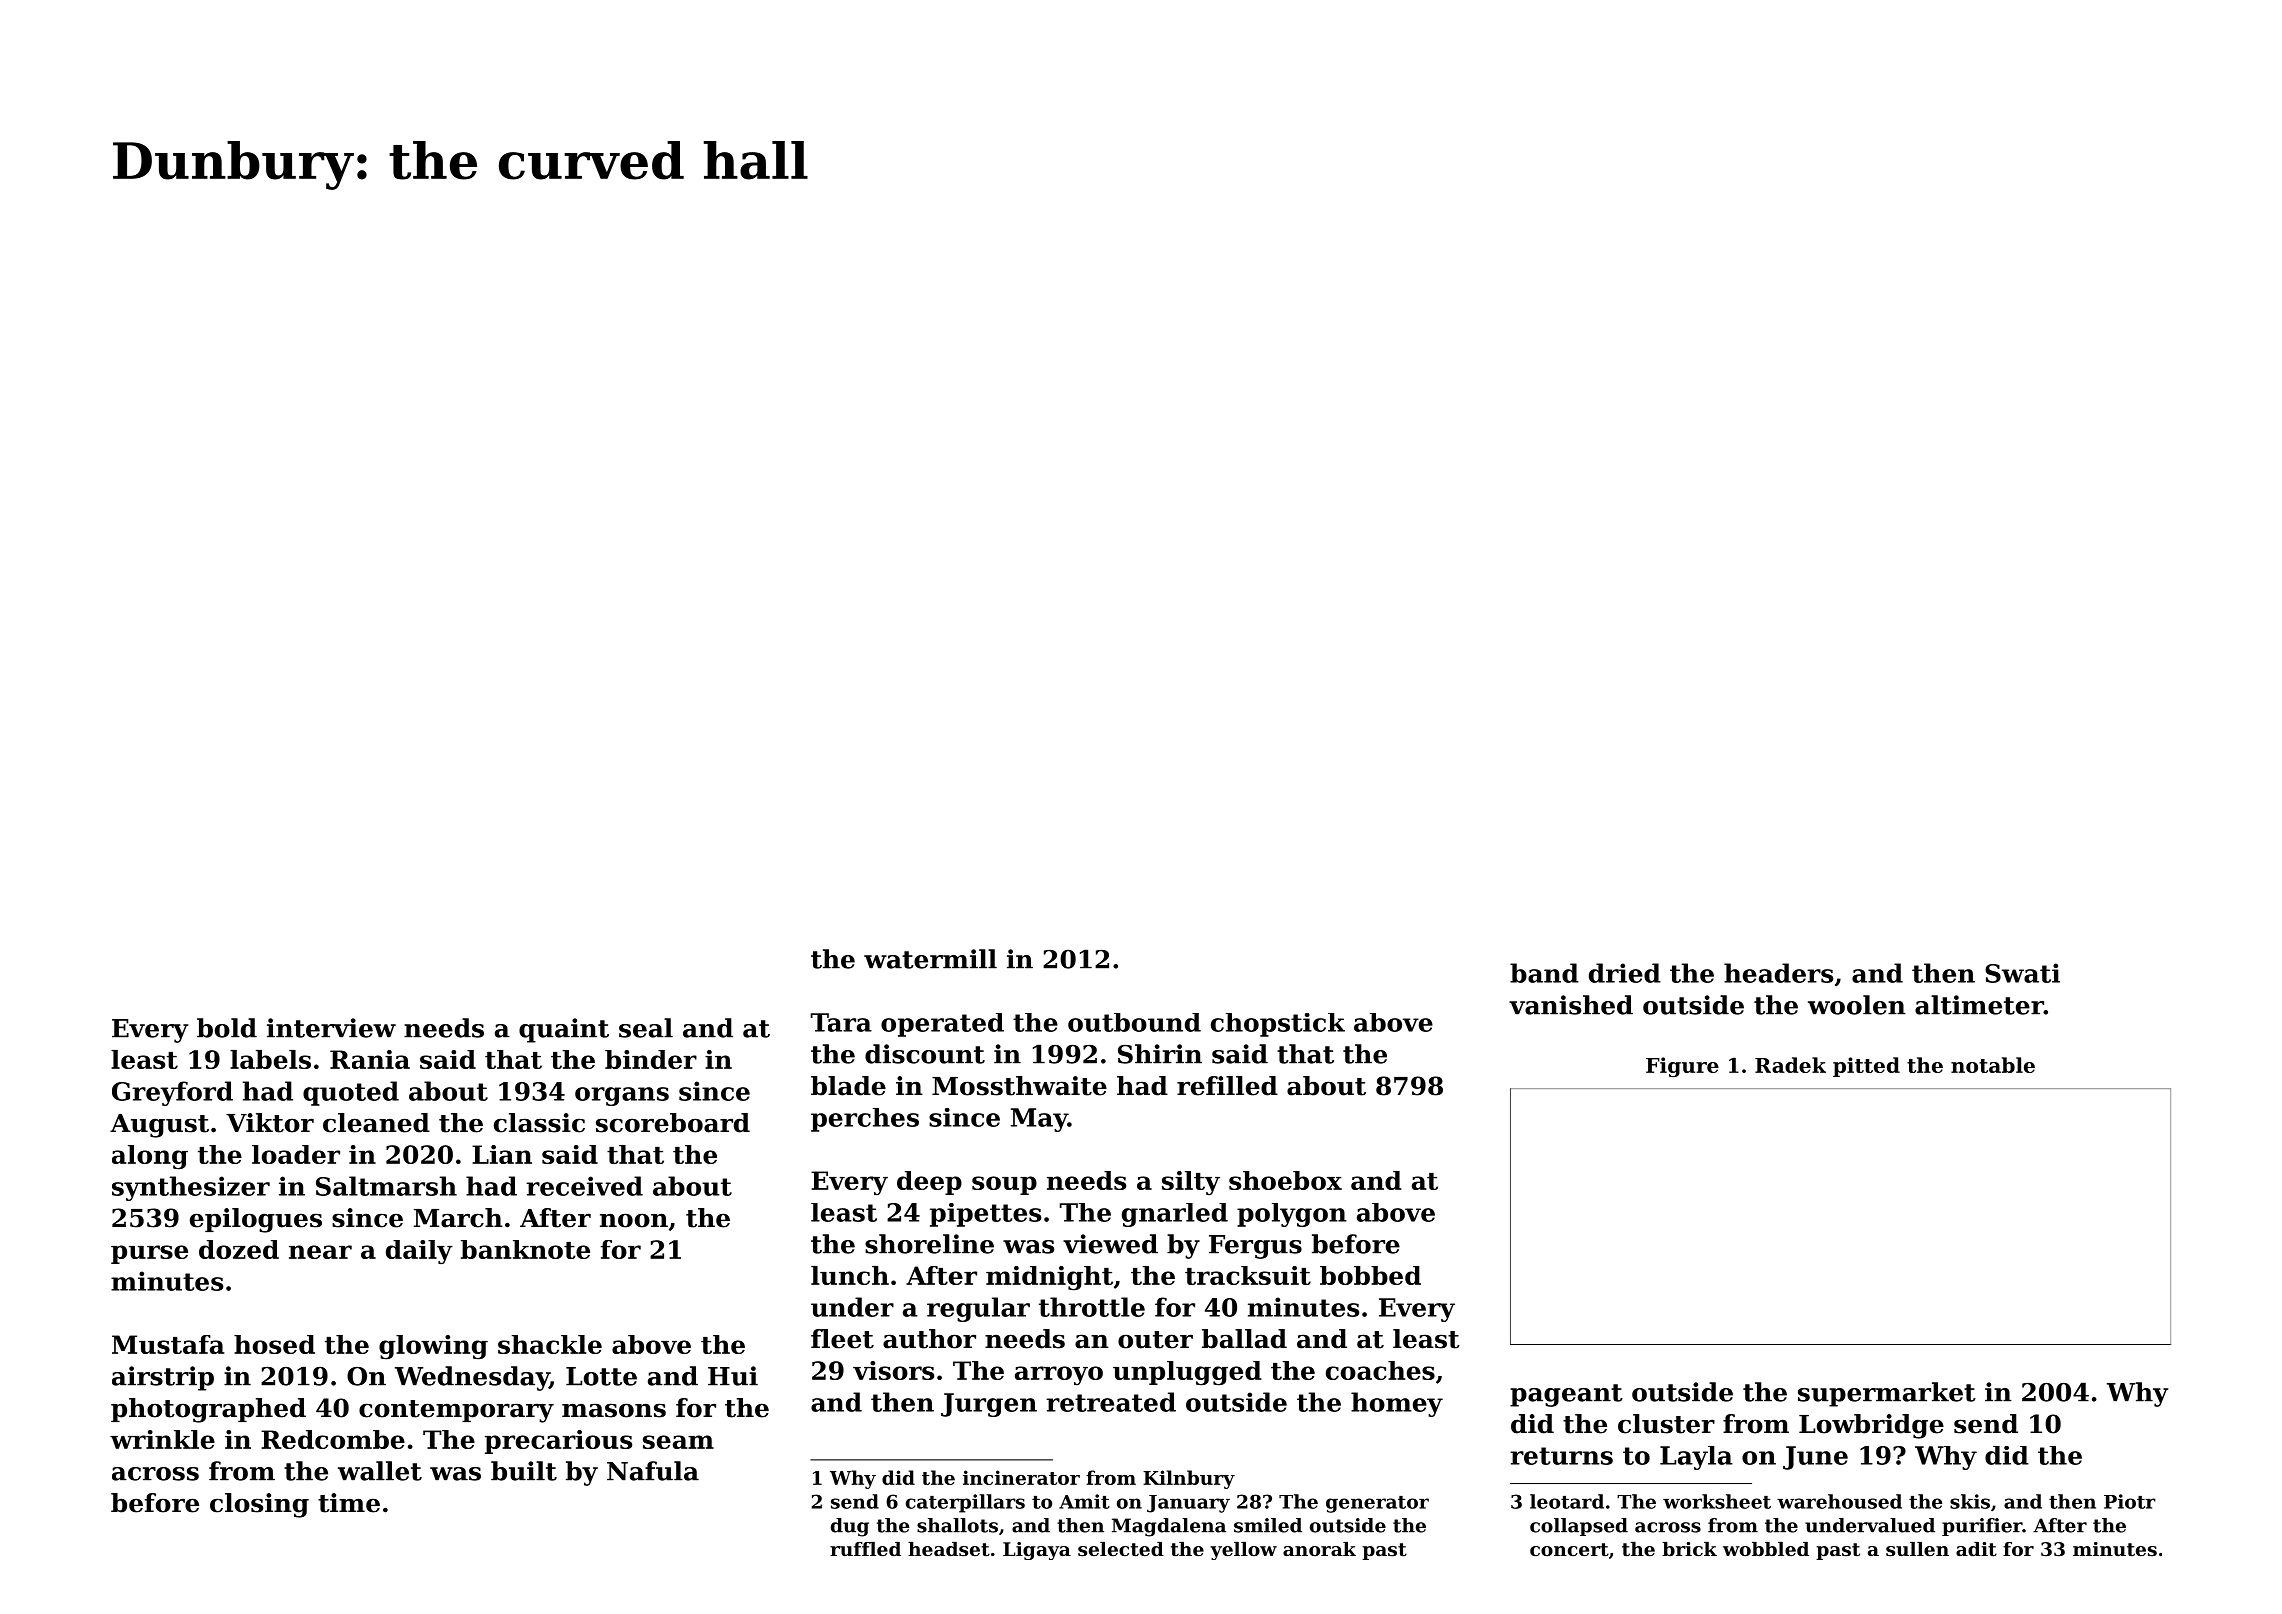  I want to click on masons, so click(614, 1410).
